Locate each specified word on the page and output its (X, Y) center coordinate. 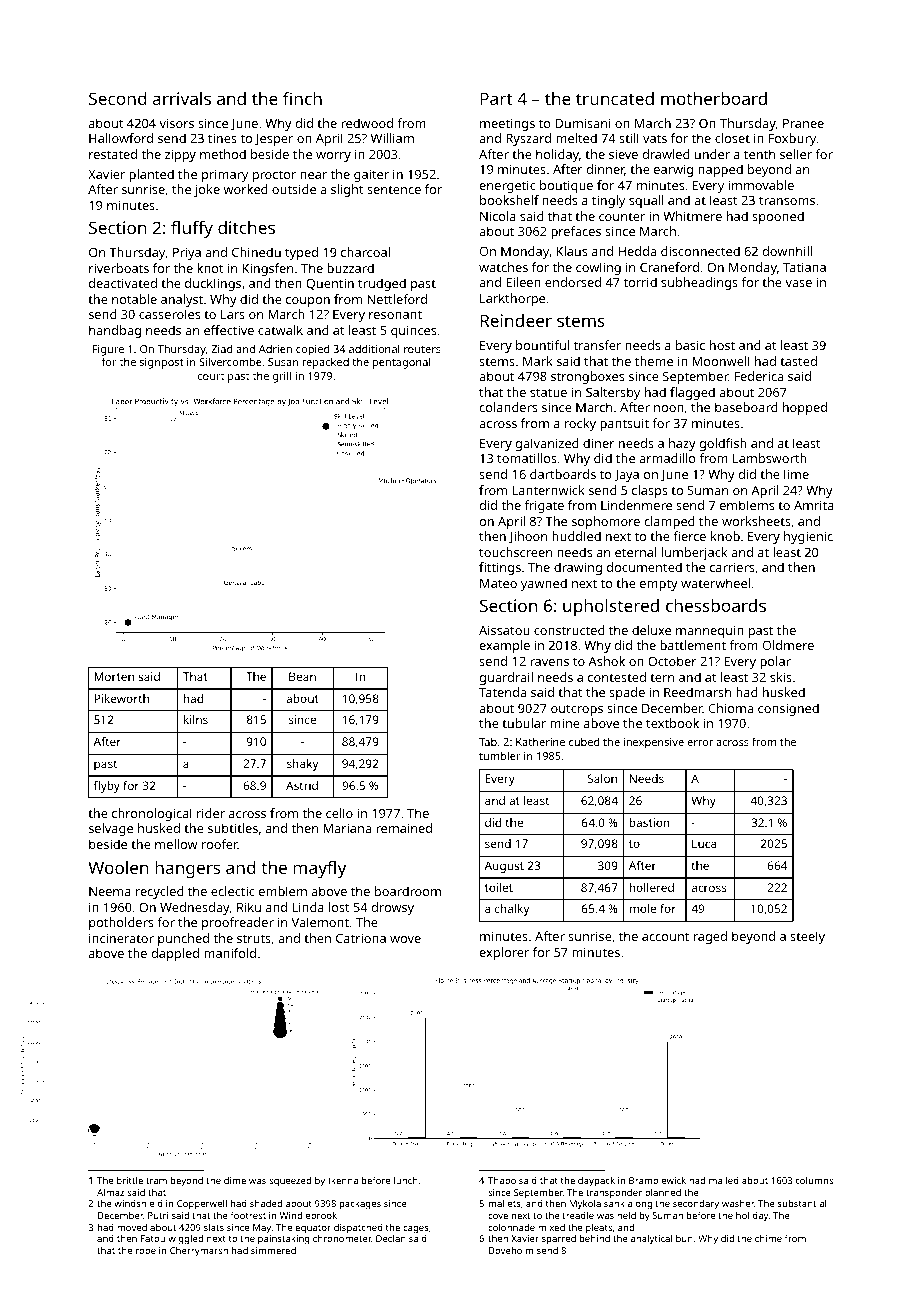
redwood (367, 123)
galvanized (547, 444)
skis (781, 677)
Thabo (502, 1180)
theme (654, 361)
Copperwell (202, 1205)
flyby (107, 787)
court (211, 376)
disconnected (700, 251)
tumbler (500, 755)
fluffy (192, 229)
